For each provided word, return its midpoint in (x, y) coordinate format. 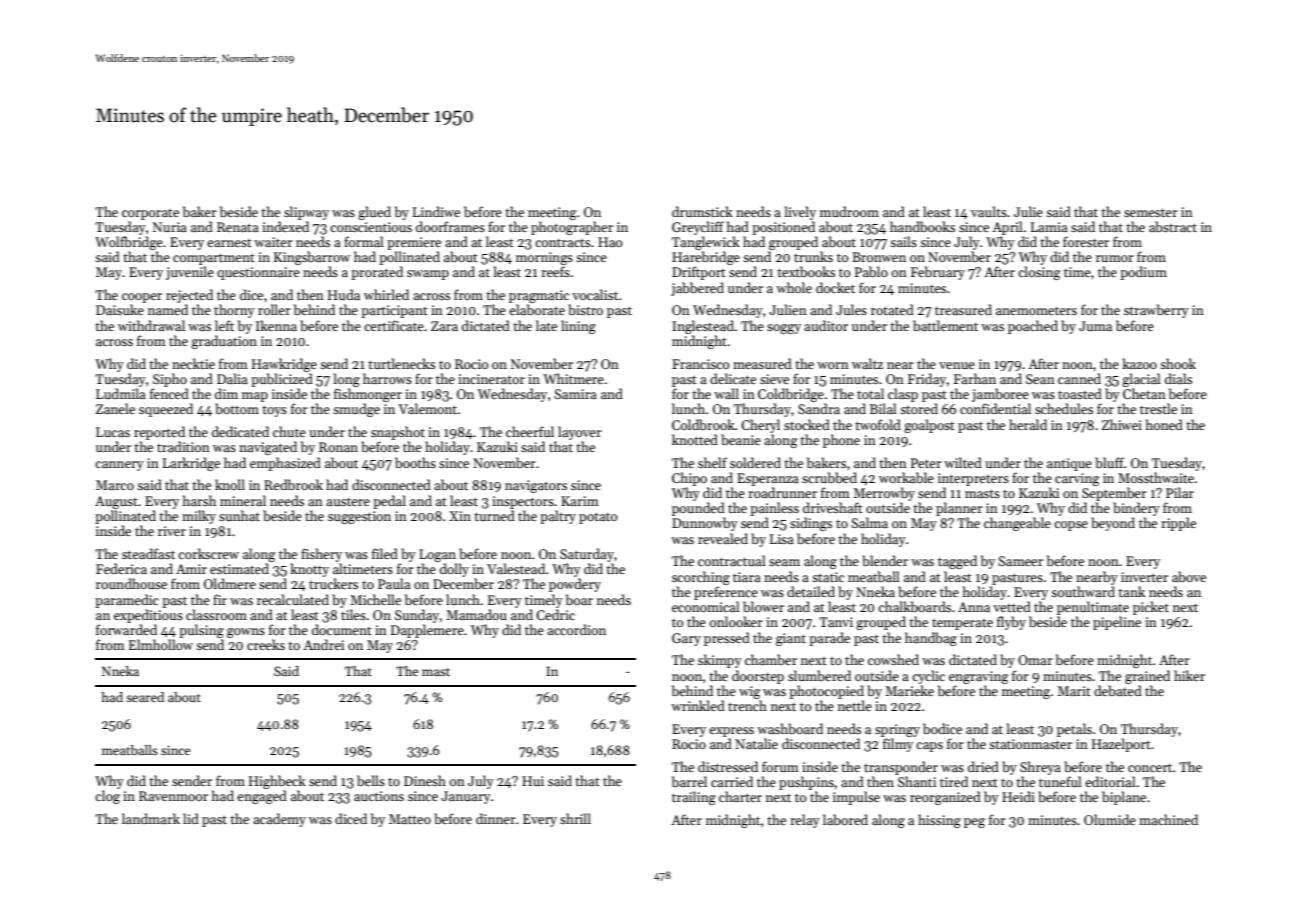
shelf (712, 462)
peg (974, 823)
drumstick (702, 211)
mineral (243, 500)
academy (279, 820)
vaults (989, 211)
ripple (1178, 524)
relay (805, 821)
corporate (150, 214)
